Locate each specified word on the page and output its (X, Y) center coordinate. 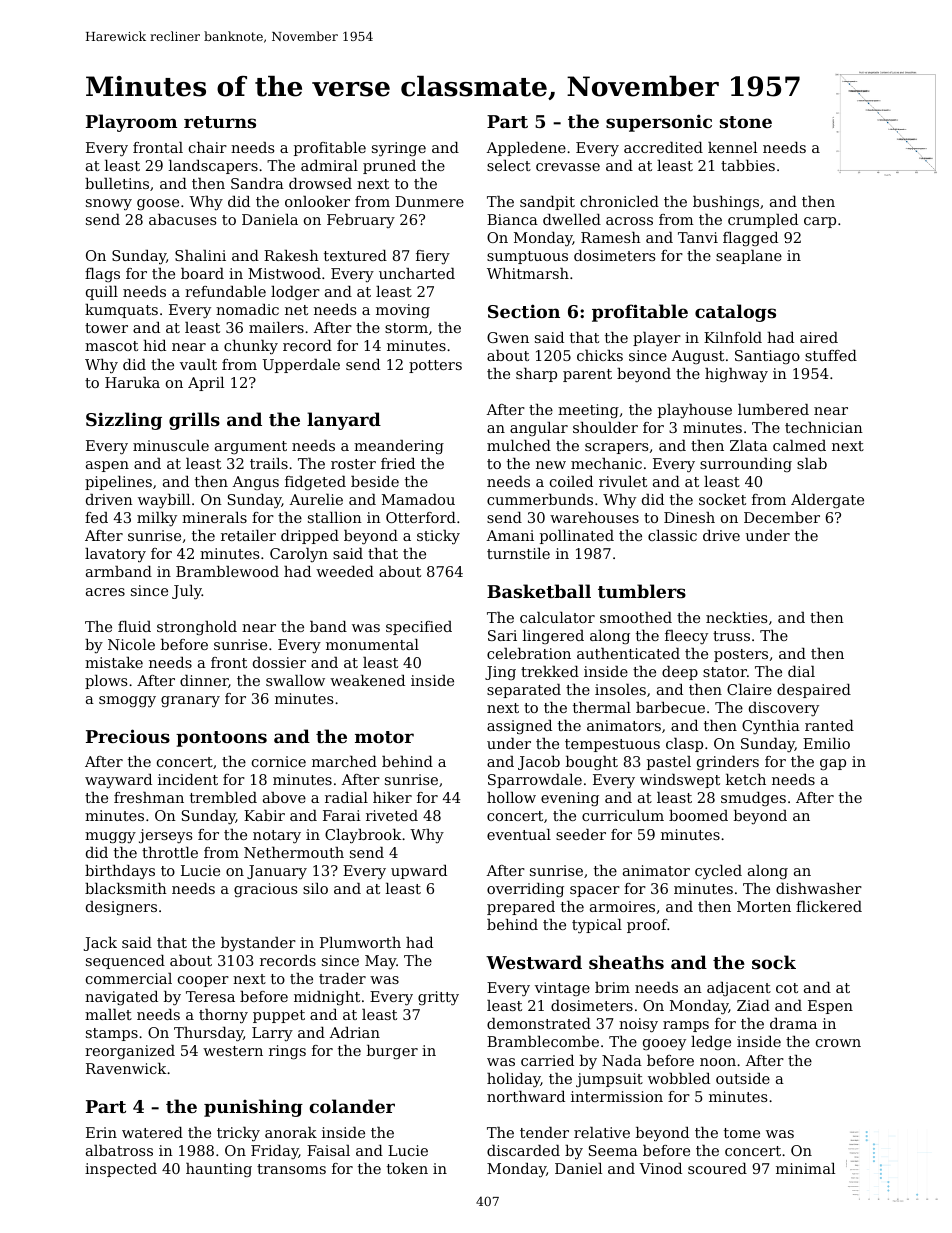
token (407, 1168)
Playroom (131, 123)
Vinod (660, 1168)
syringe (399, 149)
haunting (219, 1170)
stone (746, 122)
